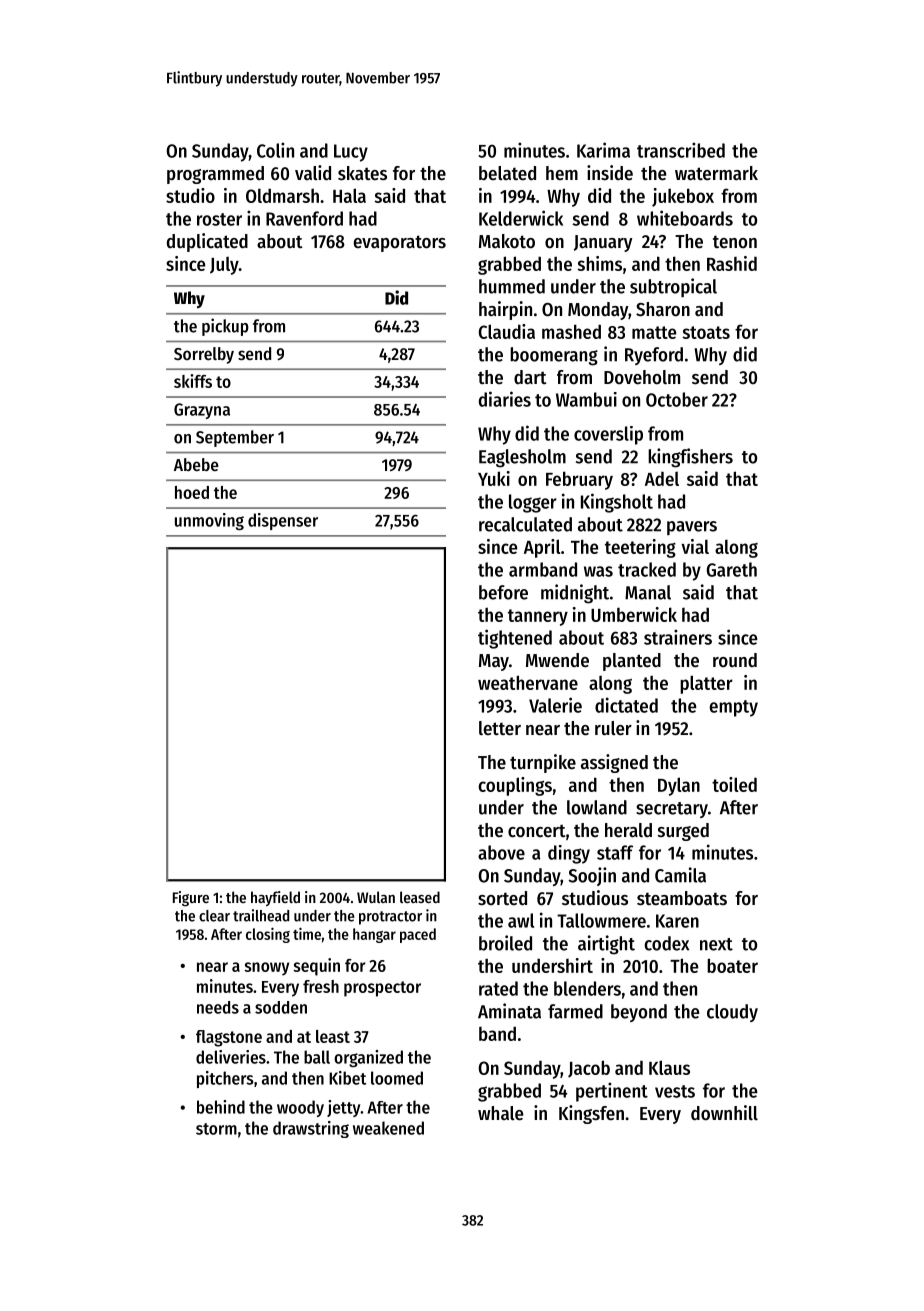  I want to click on couplings, so click(515, 786).
